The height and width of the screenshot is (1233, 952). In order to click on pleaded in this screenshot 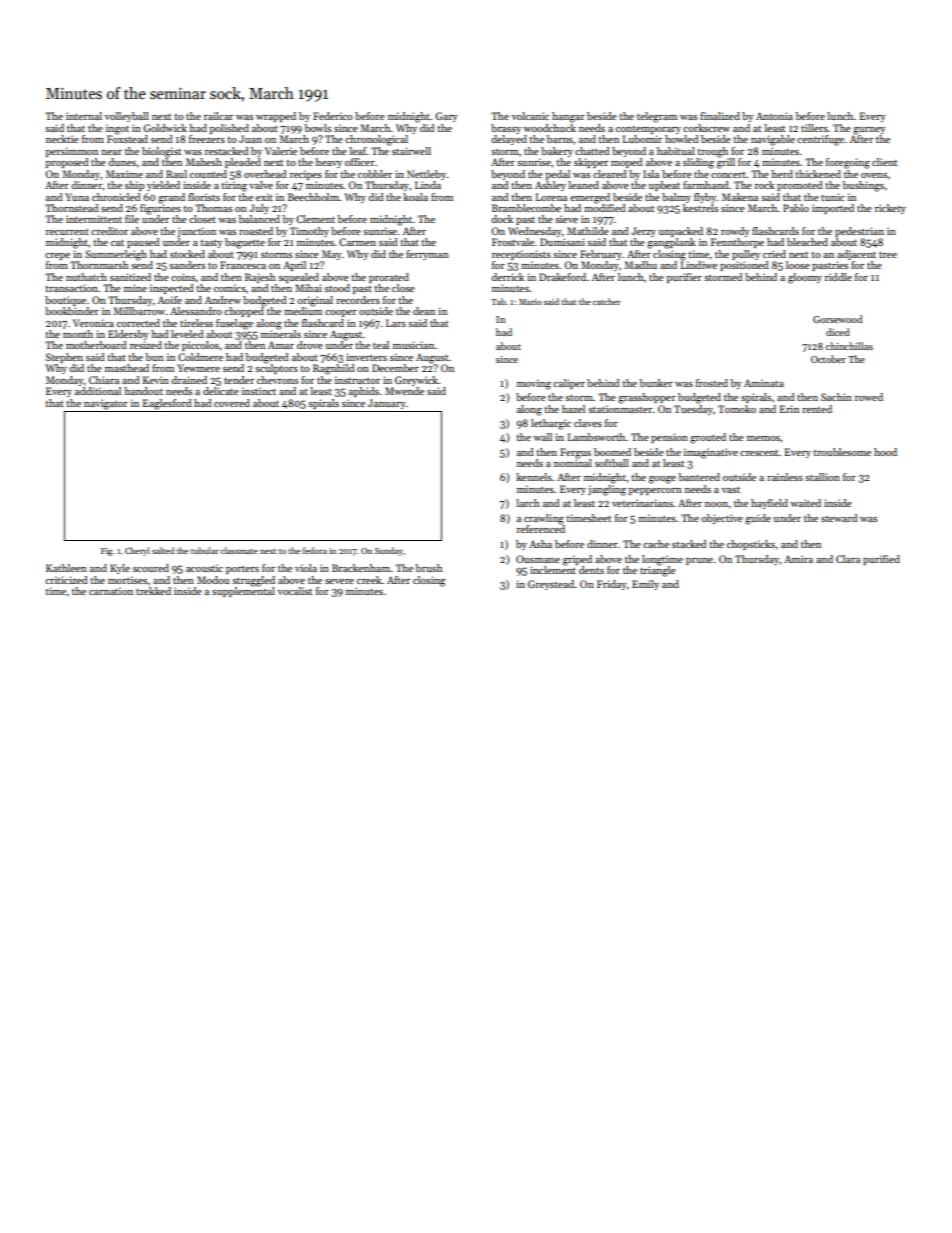, I will do `click(243, 163)`.
